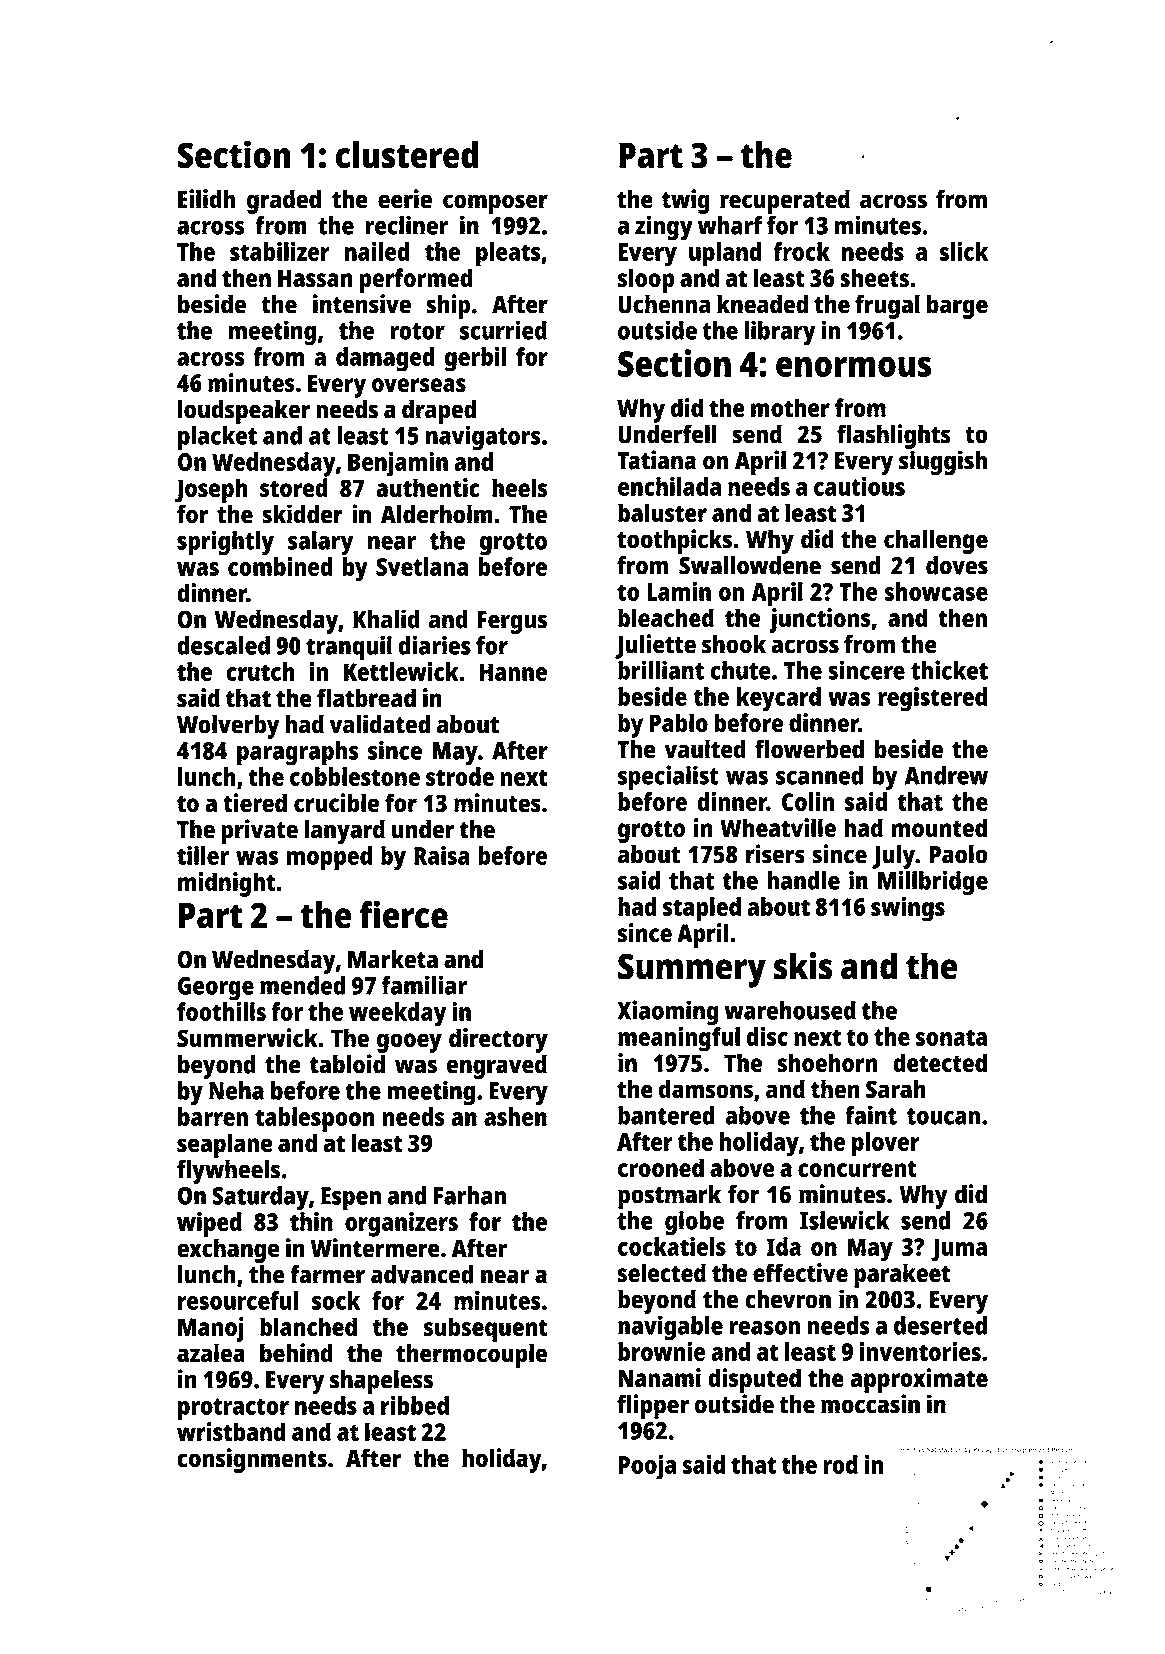  Describe the element at coordinates (217, 438) in the screenshot. I see `placket` at that location.
